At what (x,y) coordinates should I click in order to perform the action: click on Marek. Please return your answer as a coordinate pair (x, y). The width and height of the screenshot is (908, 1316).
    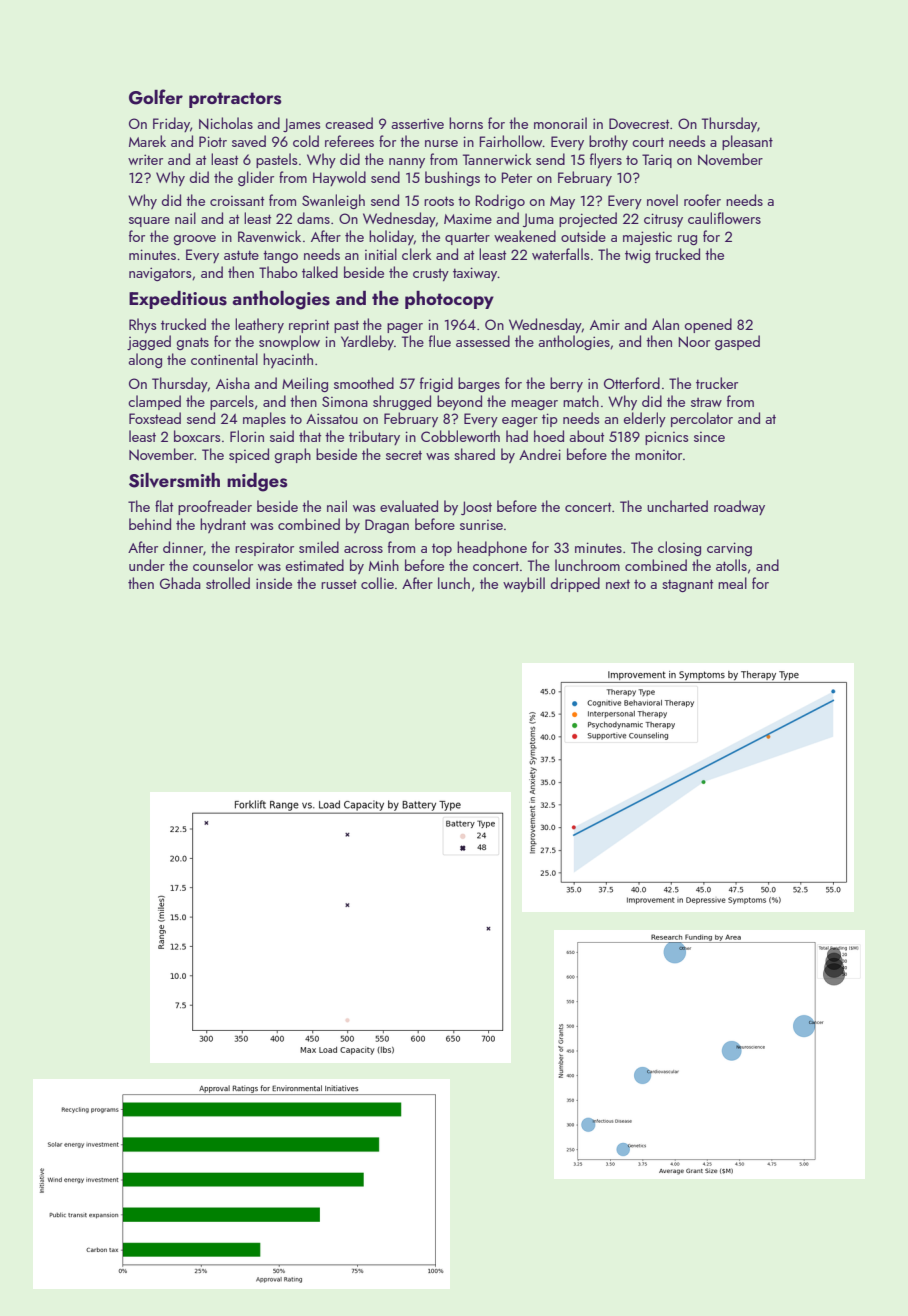
    Looking at the image, I should click on (147, 141).
